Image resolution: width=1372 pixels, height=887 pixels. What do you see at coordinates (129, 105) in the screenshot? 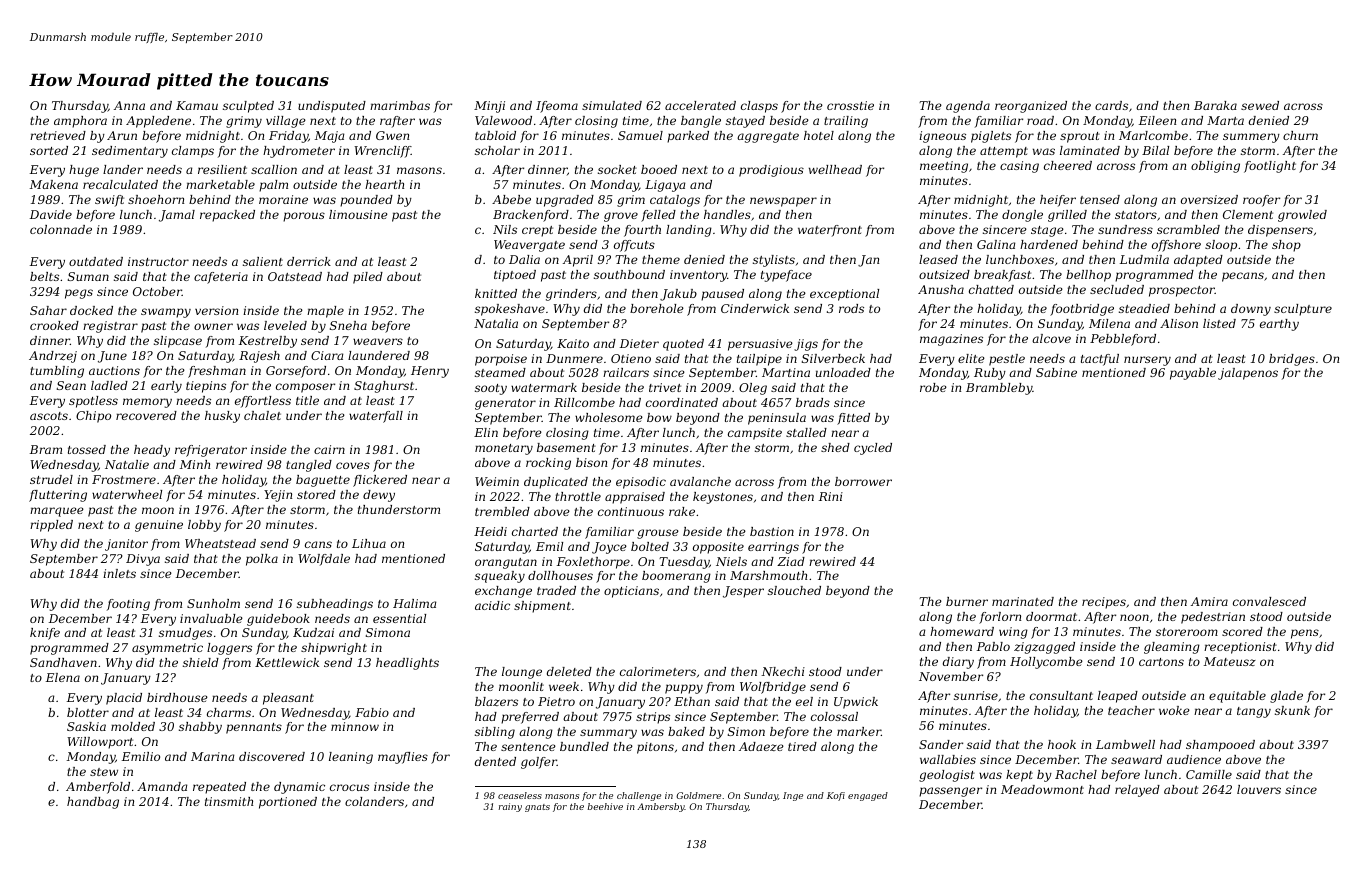
I see `Anna` at bounding box center [129, 105].
